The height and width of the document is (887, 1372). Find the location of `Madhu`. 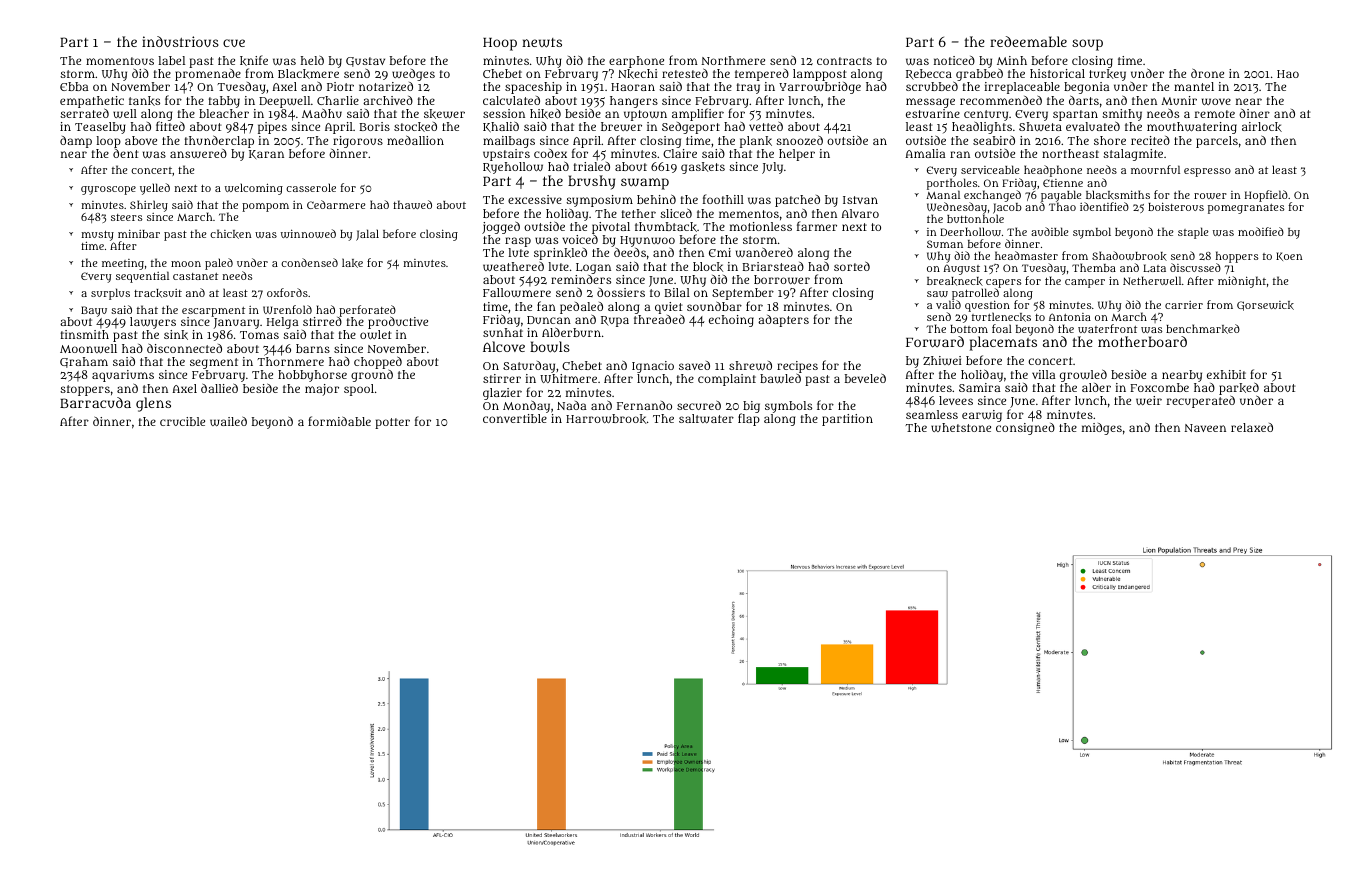

Madhu is located at coordinates (322, 113).
